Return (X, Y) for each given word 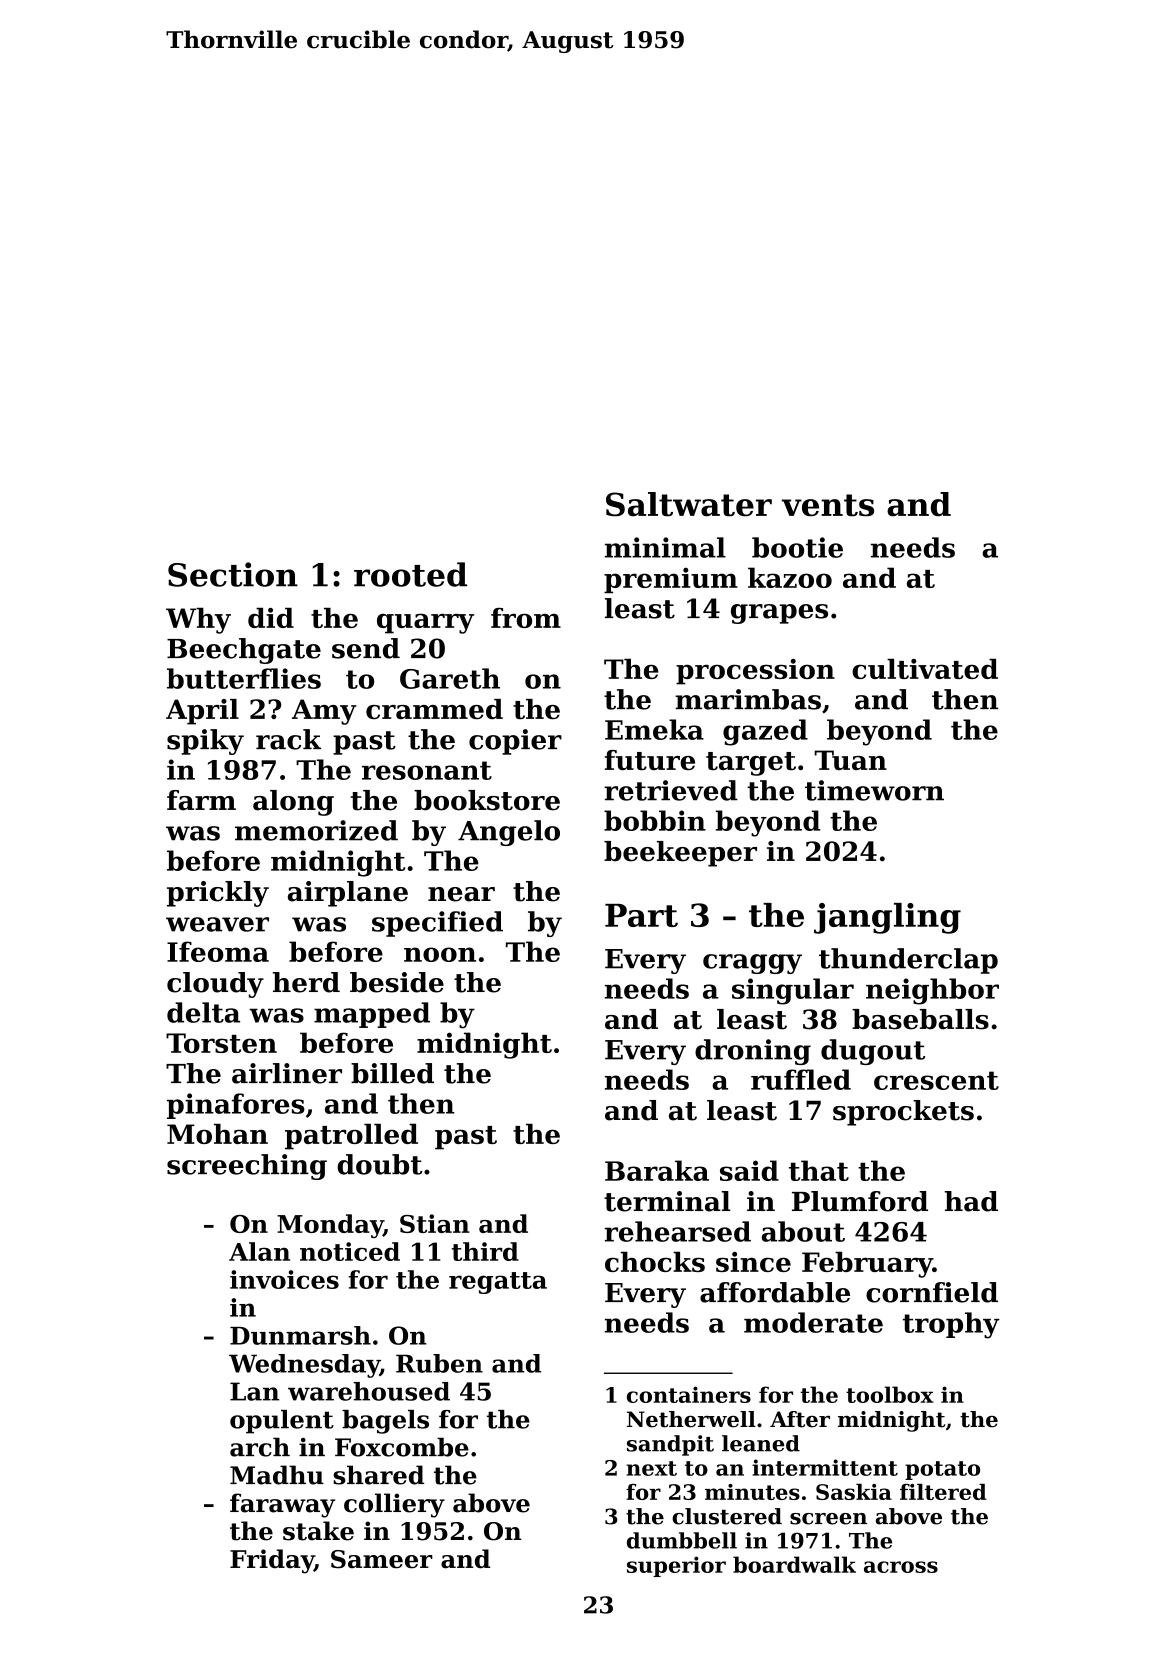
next (651, 1468)
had (971, 1201)
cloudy (215, 985)
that (819, 1170)
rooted (410, 574)
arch (260, 1447)
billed (392, 1073)
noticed (350, 1251)
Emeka (654, 729)
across (901, 1567)
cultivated (925, 669)
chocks (655, 1262)
